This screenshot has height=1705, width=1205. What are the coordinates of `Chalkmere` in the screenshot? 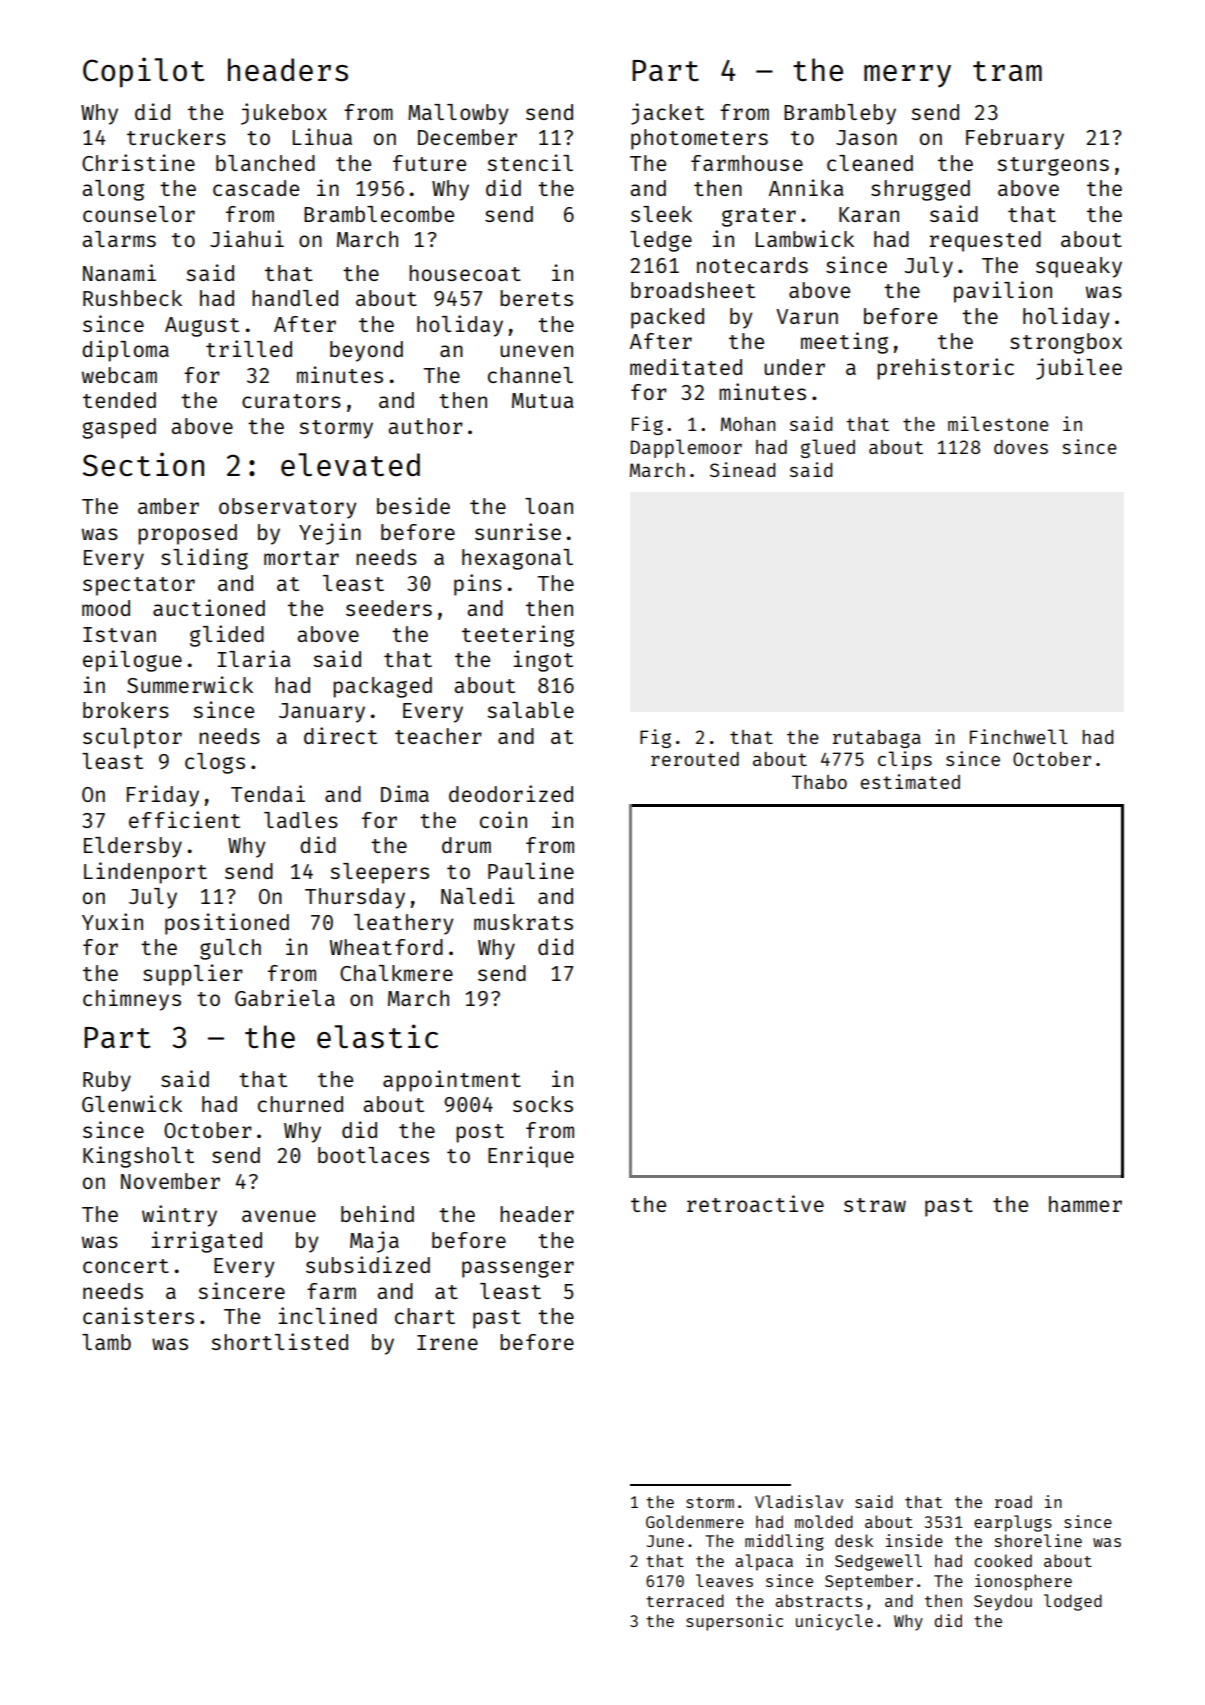 It's located at (396, 973).
